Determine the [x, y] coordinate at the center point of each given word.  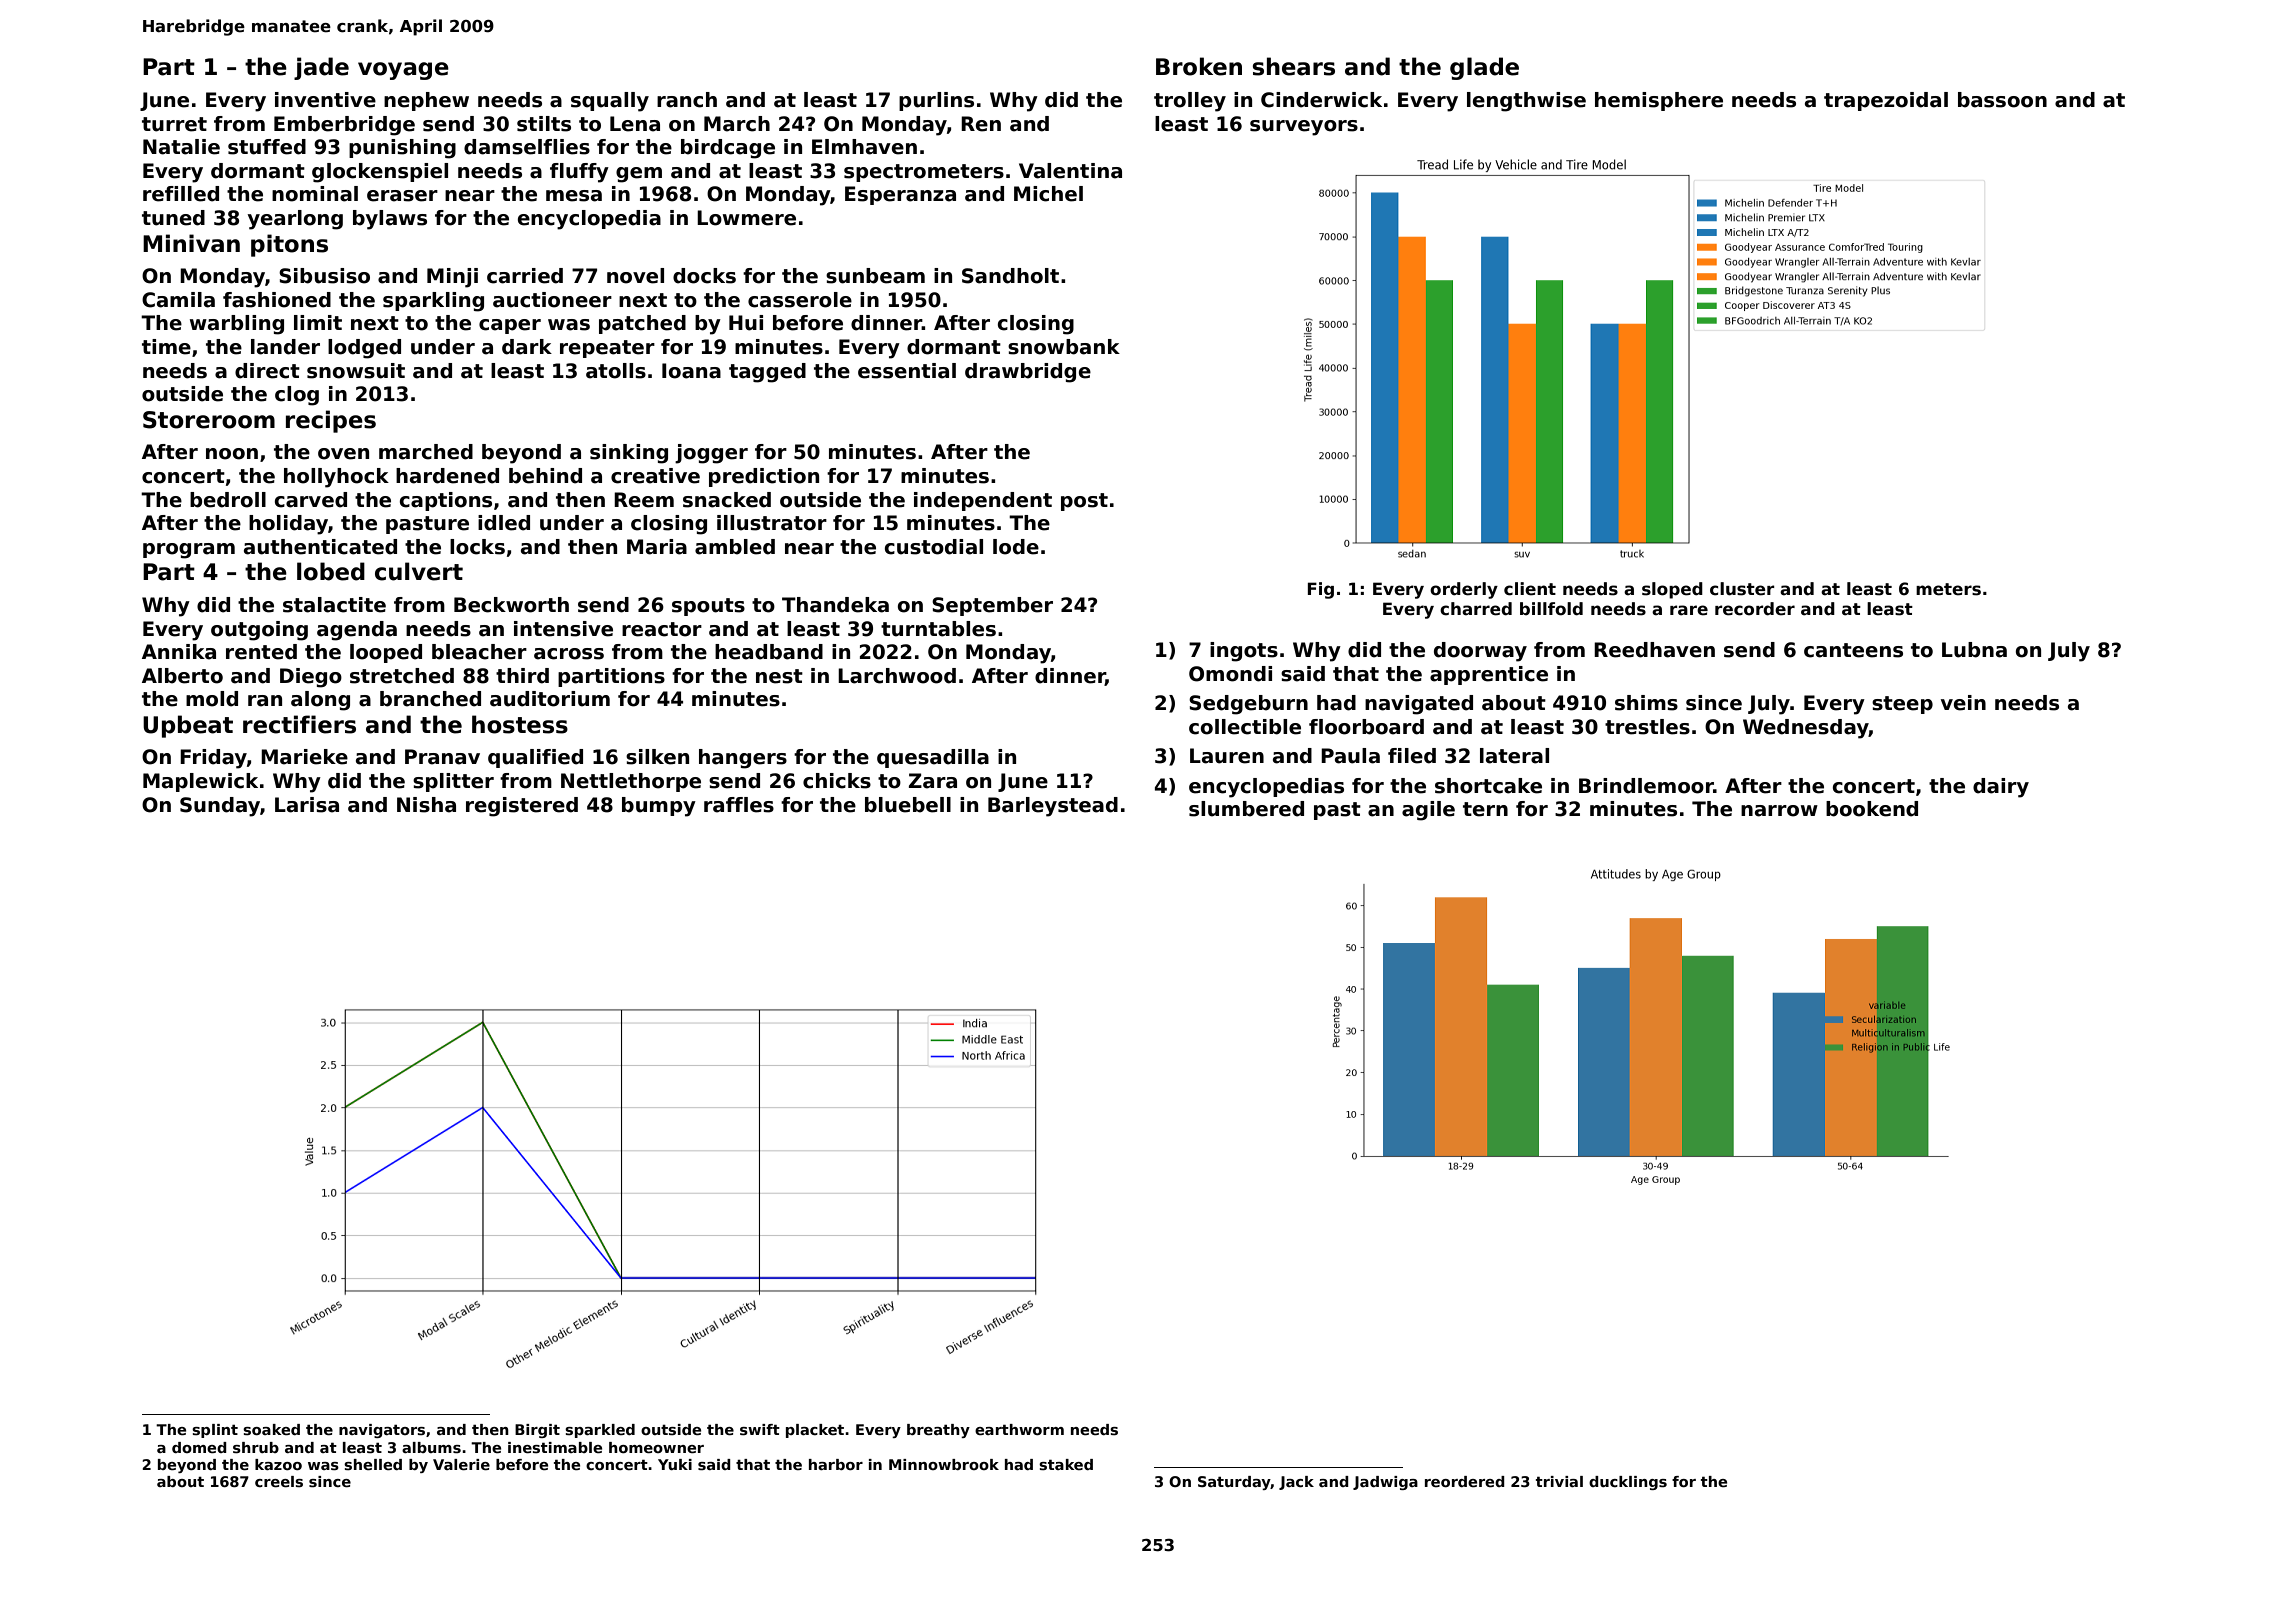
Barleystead [1053, 807]
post [1084, 502]
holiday [288, 525]
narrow [1779, 811]
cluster [1742, 589]
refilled [181, 194]
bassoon [2002, 100]
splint [215, 1431]
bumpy [659, 807]
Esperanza [900, 195]
